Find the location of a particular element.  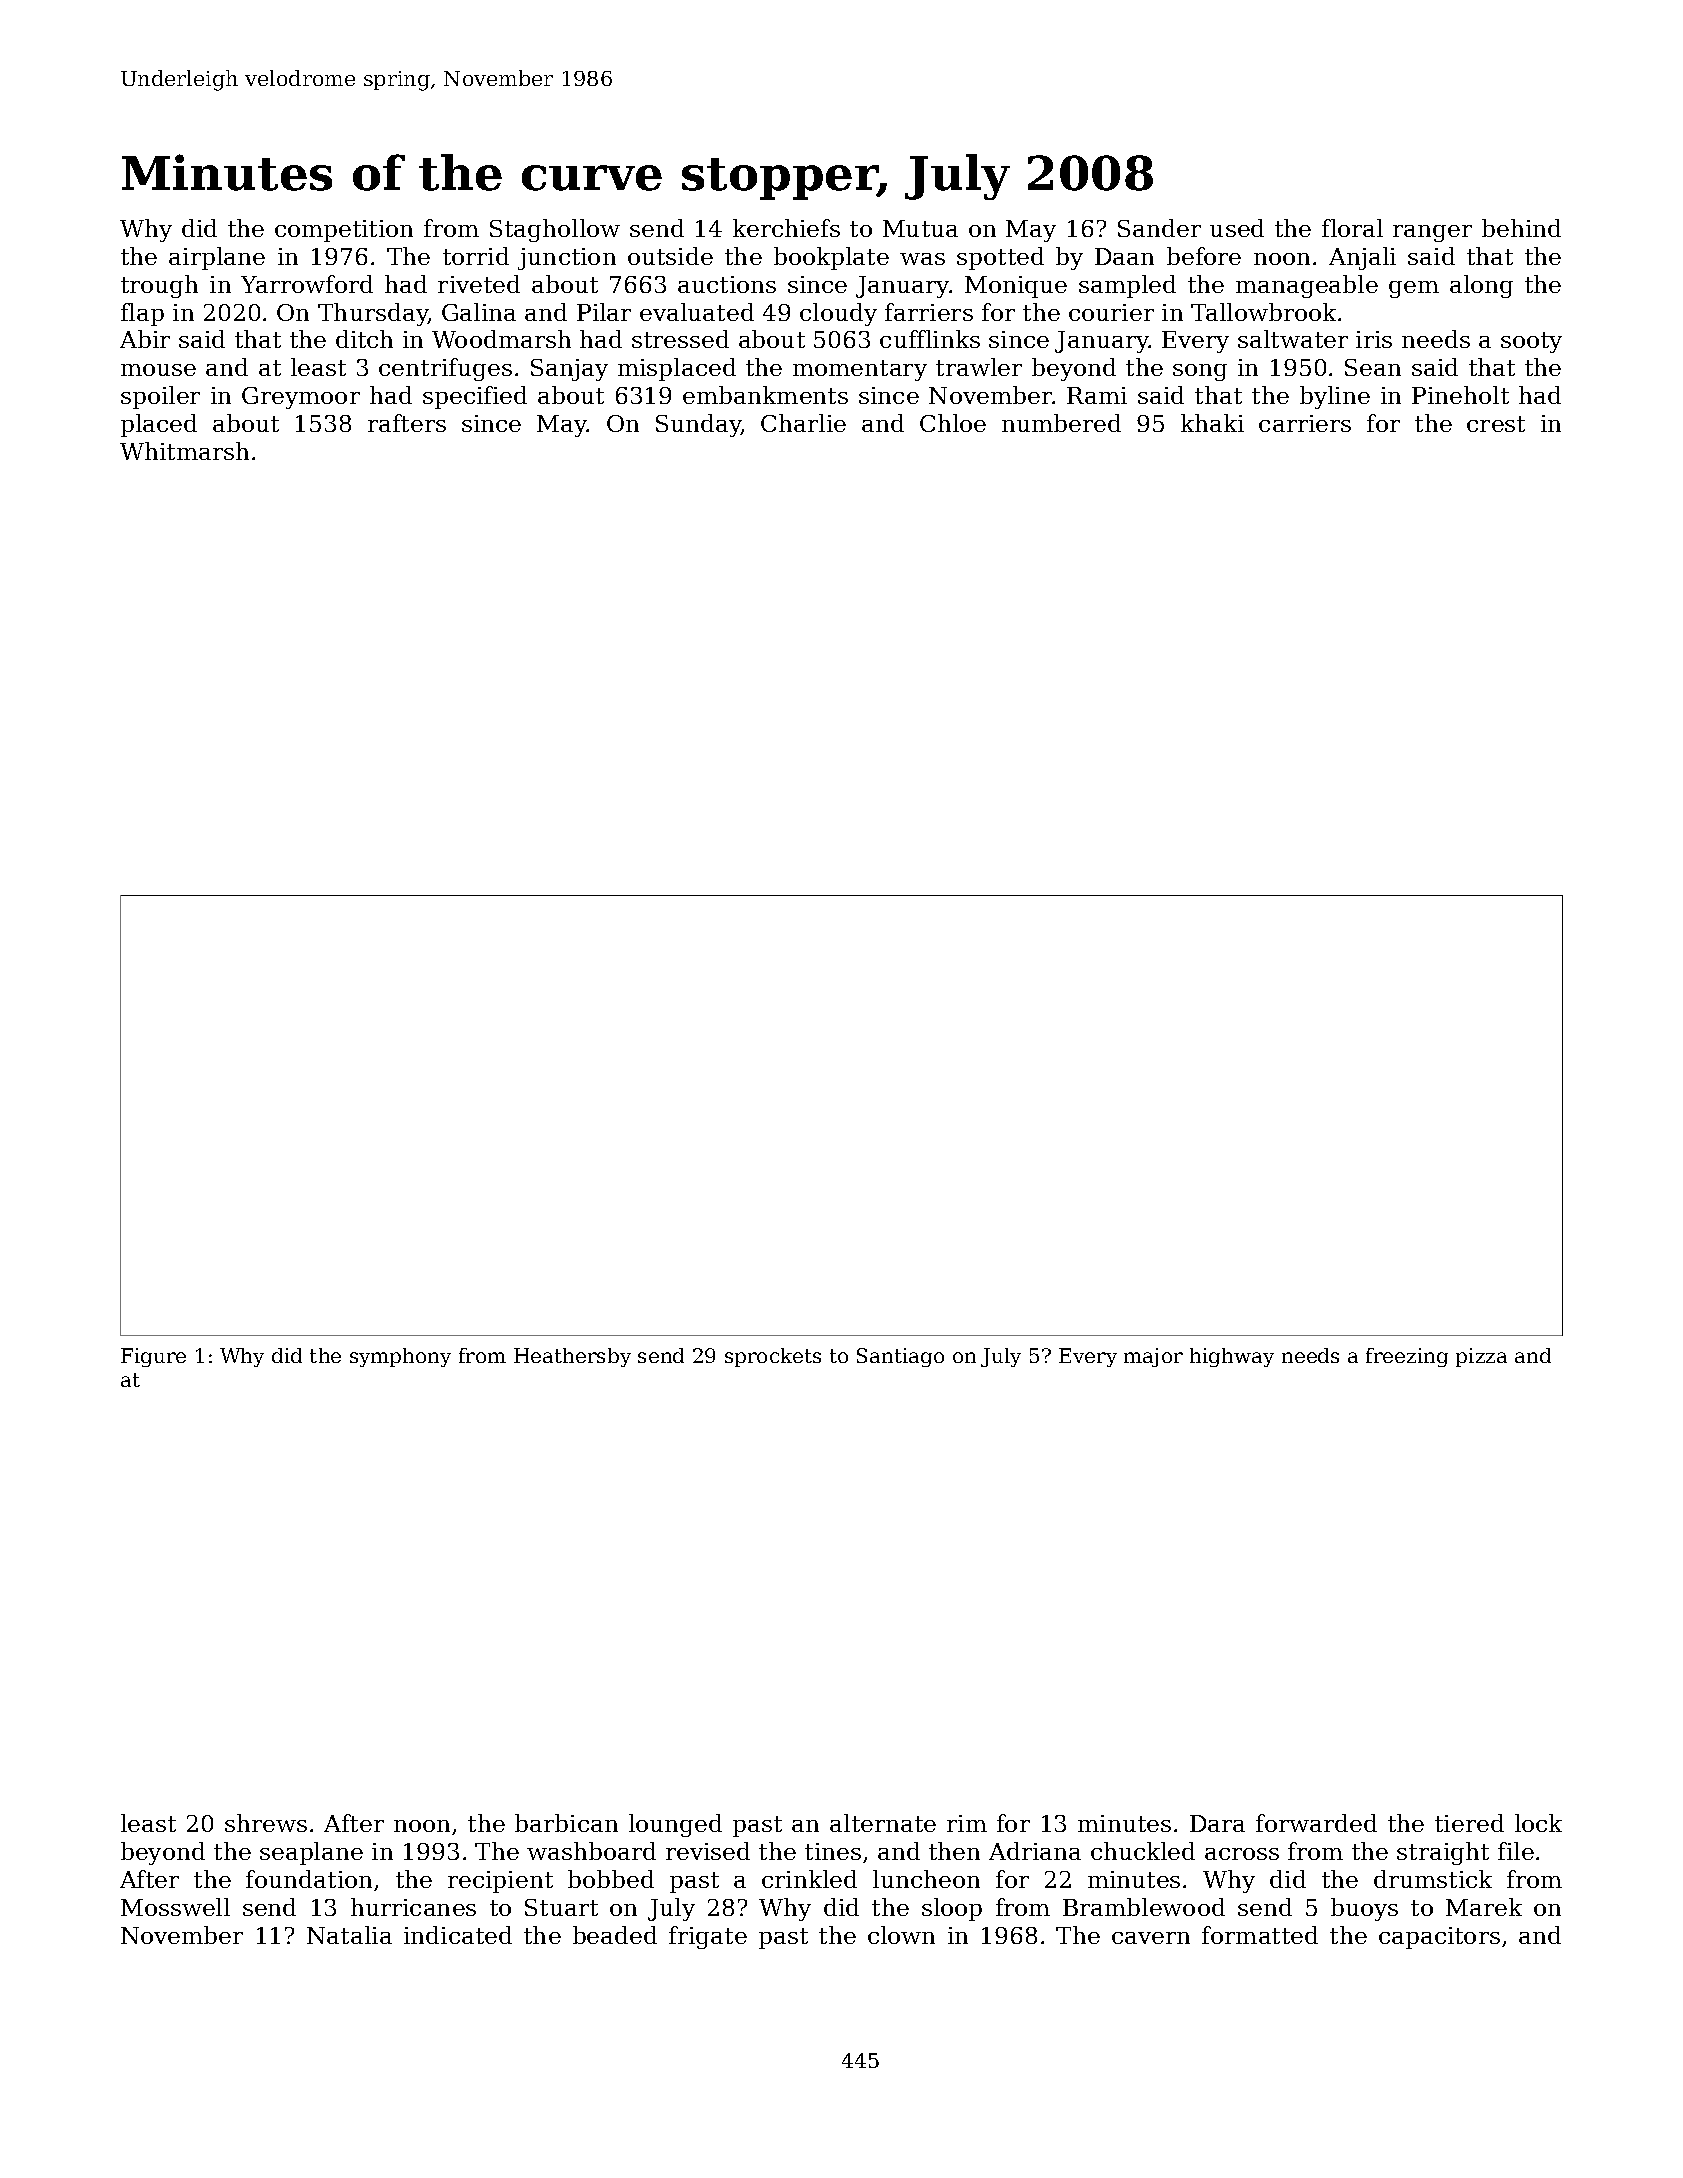

Figure is located at coordinates (153, 1357).
